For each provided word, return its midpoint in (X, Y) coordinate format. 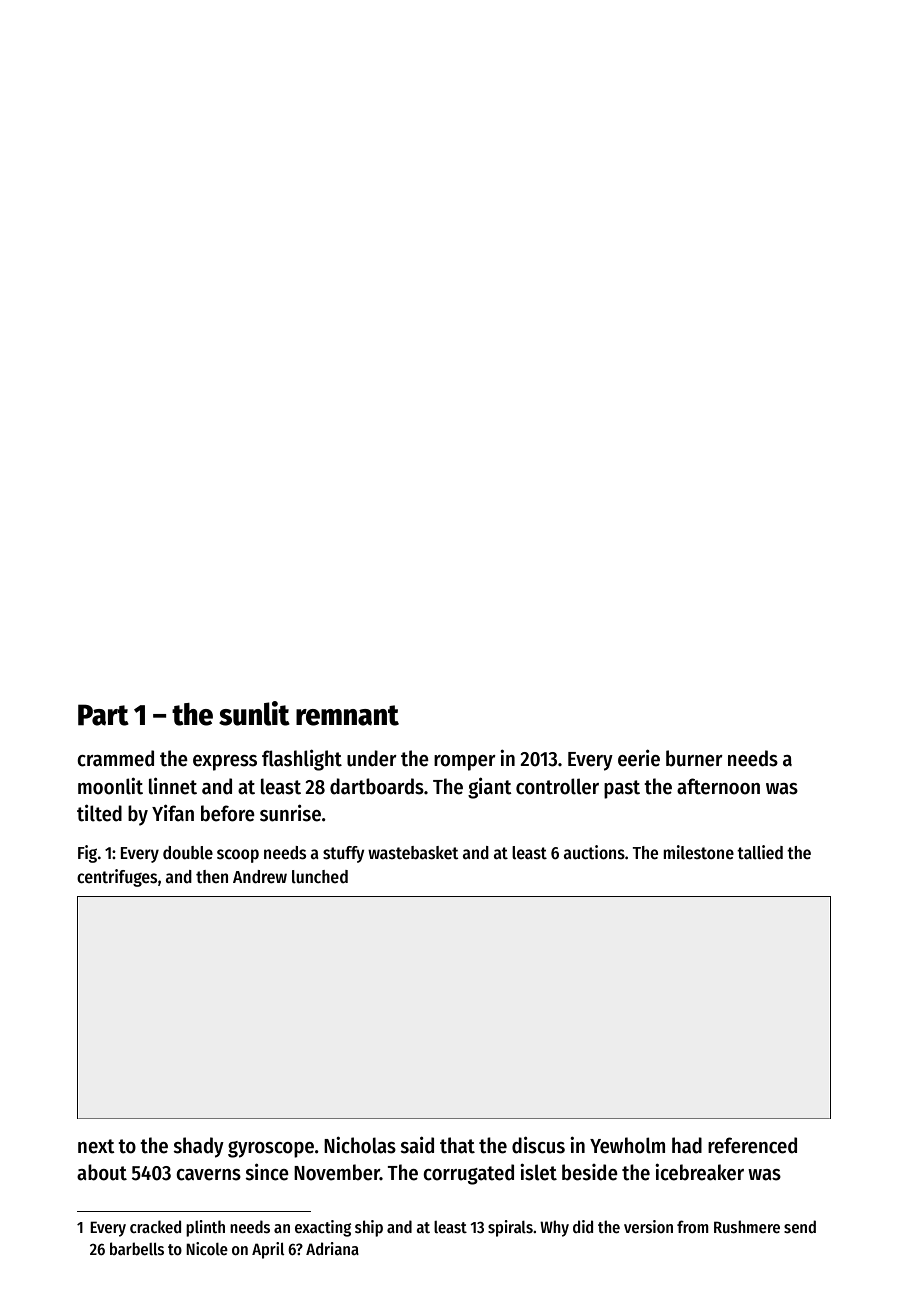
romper (465, 763)
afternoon (718, 786)
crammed (115, 758)
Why (554, 1228)
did (583, 1226)
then (212, 876)
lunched (320, 876)
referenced (752, 1145)
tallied (760, 852)
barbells (137, 1248)
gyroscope (271, 1149)
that (457, 1145)
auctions (594, 852)
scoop (238, 856)
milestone (698, 852)
